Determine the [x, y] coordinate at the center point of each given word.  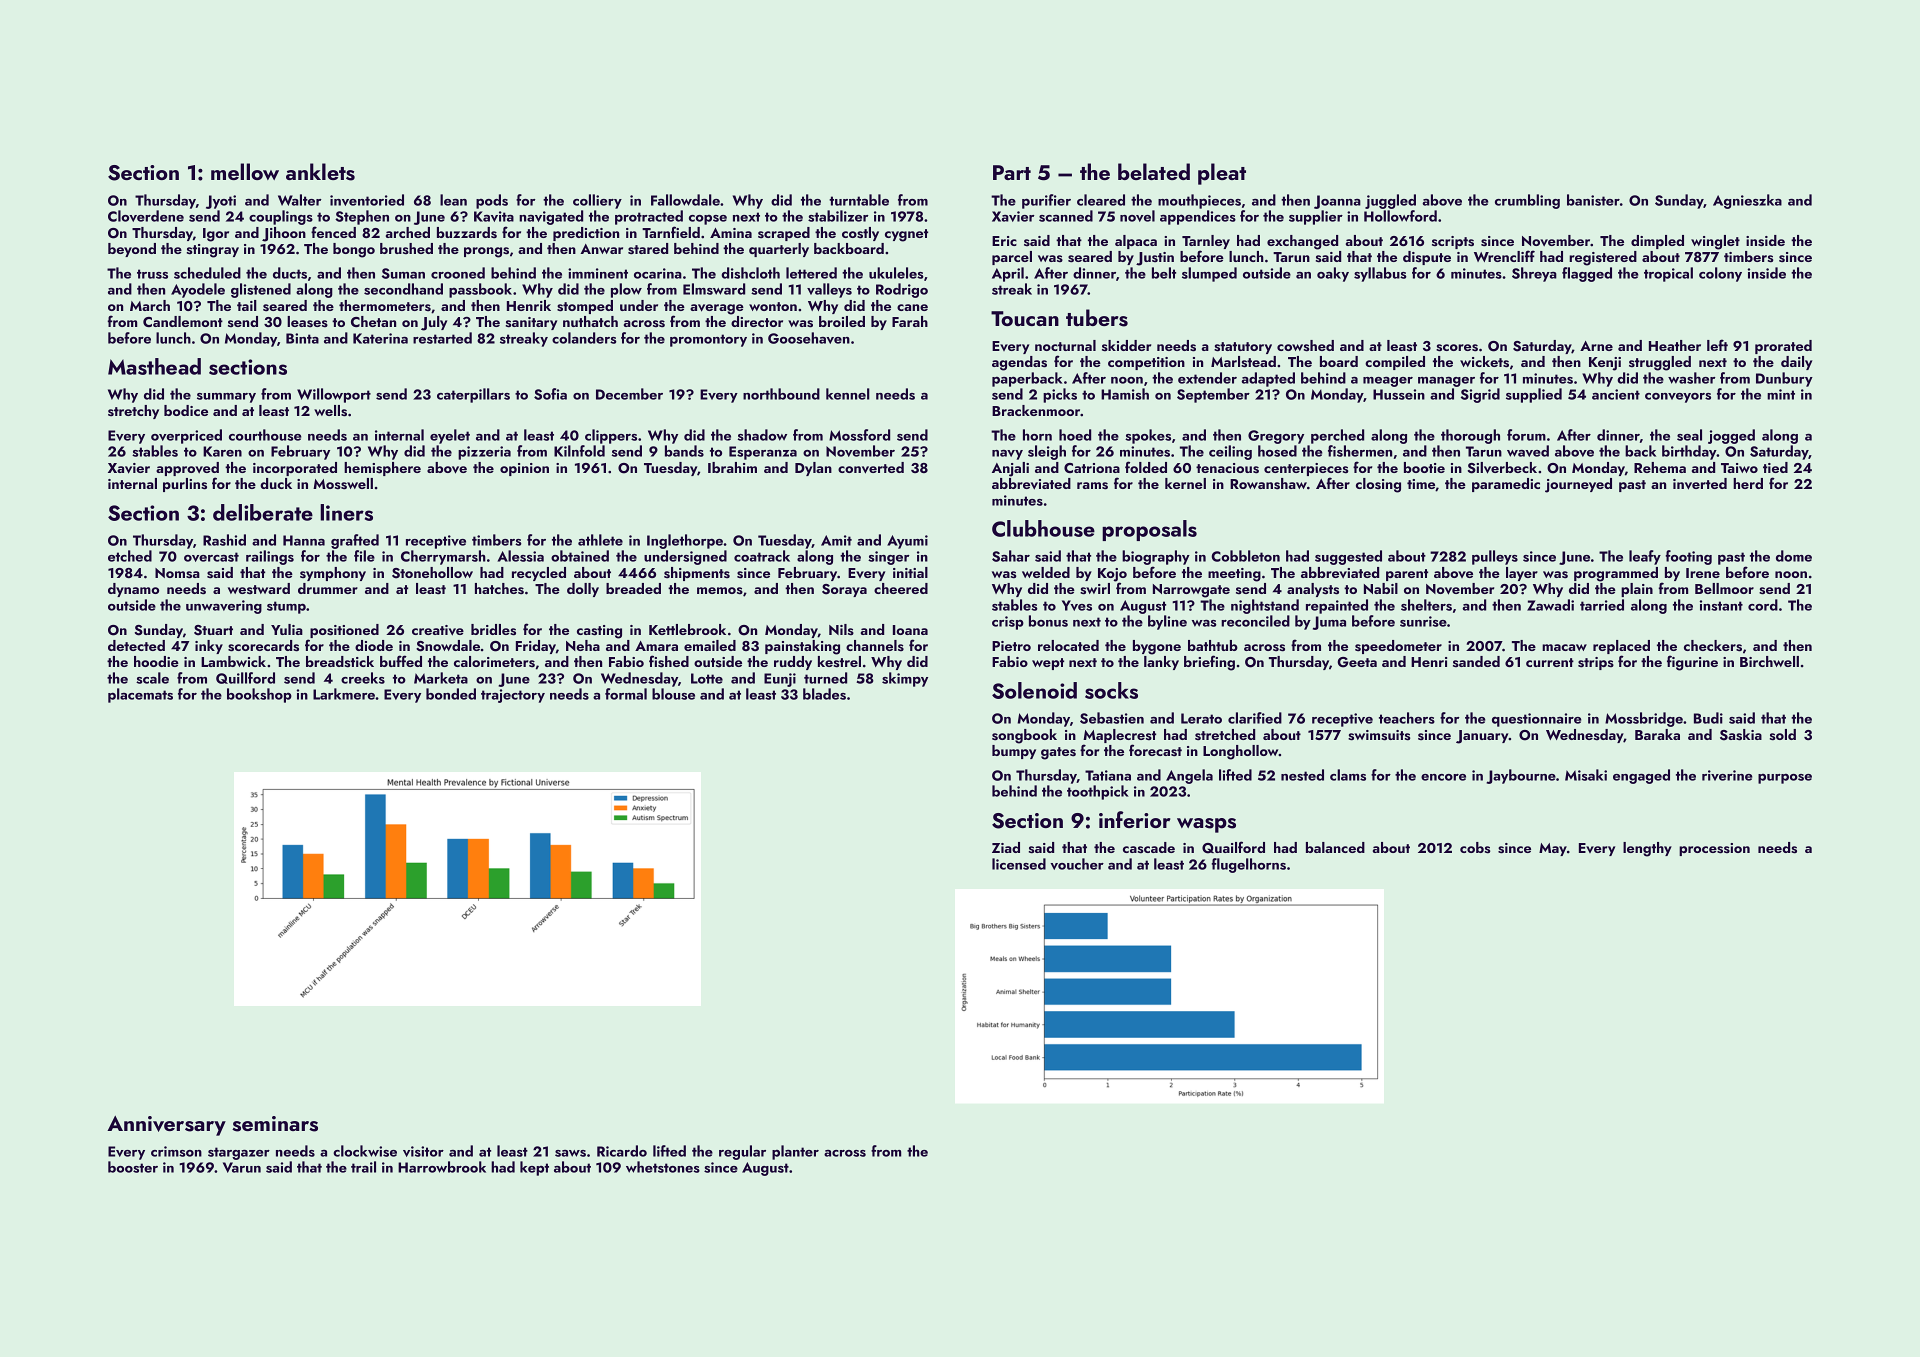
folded [1146, 467]
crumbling [1527, 201]
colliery [597, 201]
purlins [185, 485]
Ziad [1006, 847]
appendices [1198, 217]
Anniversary [166, 1126]
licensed [1019, 864]
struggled [1660, 363]
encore [1443, 777]
